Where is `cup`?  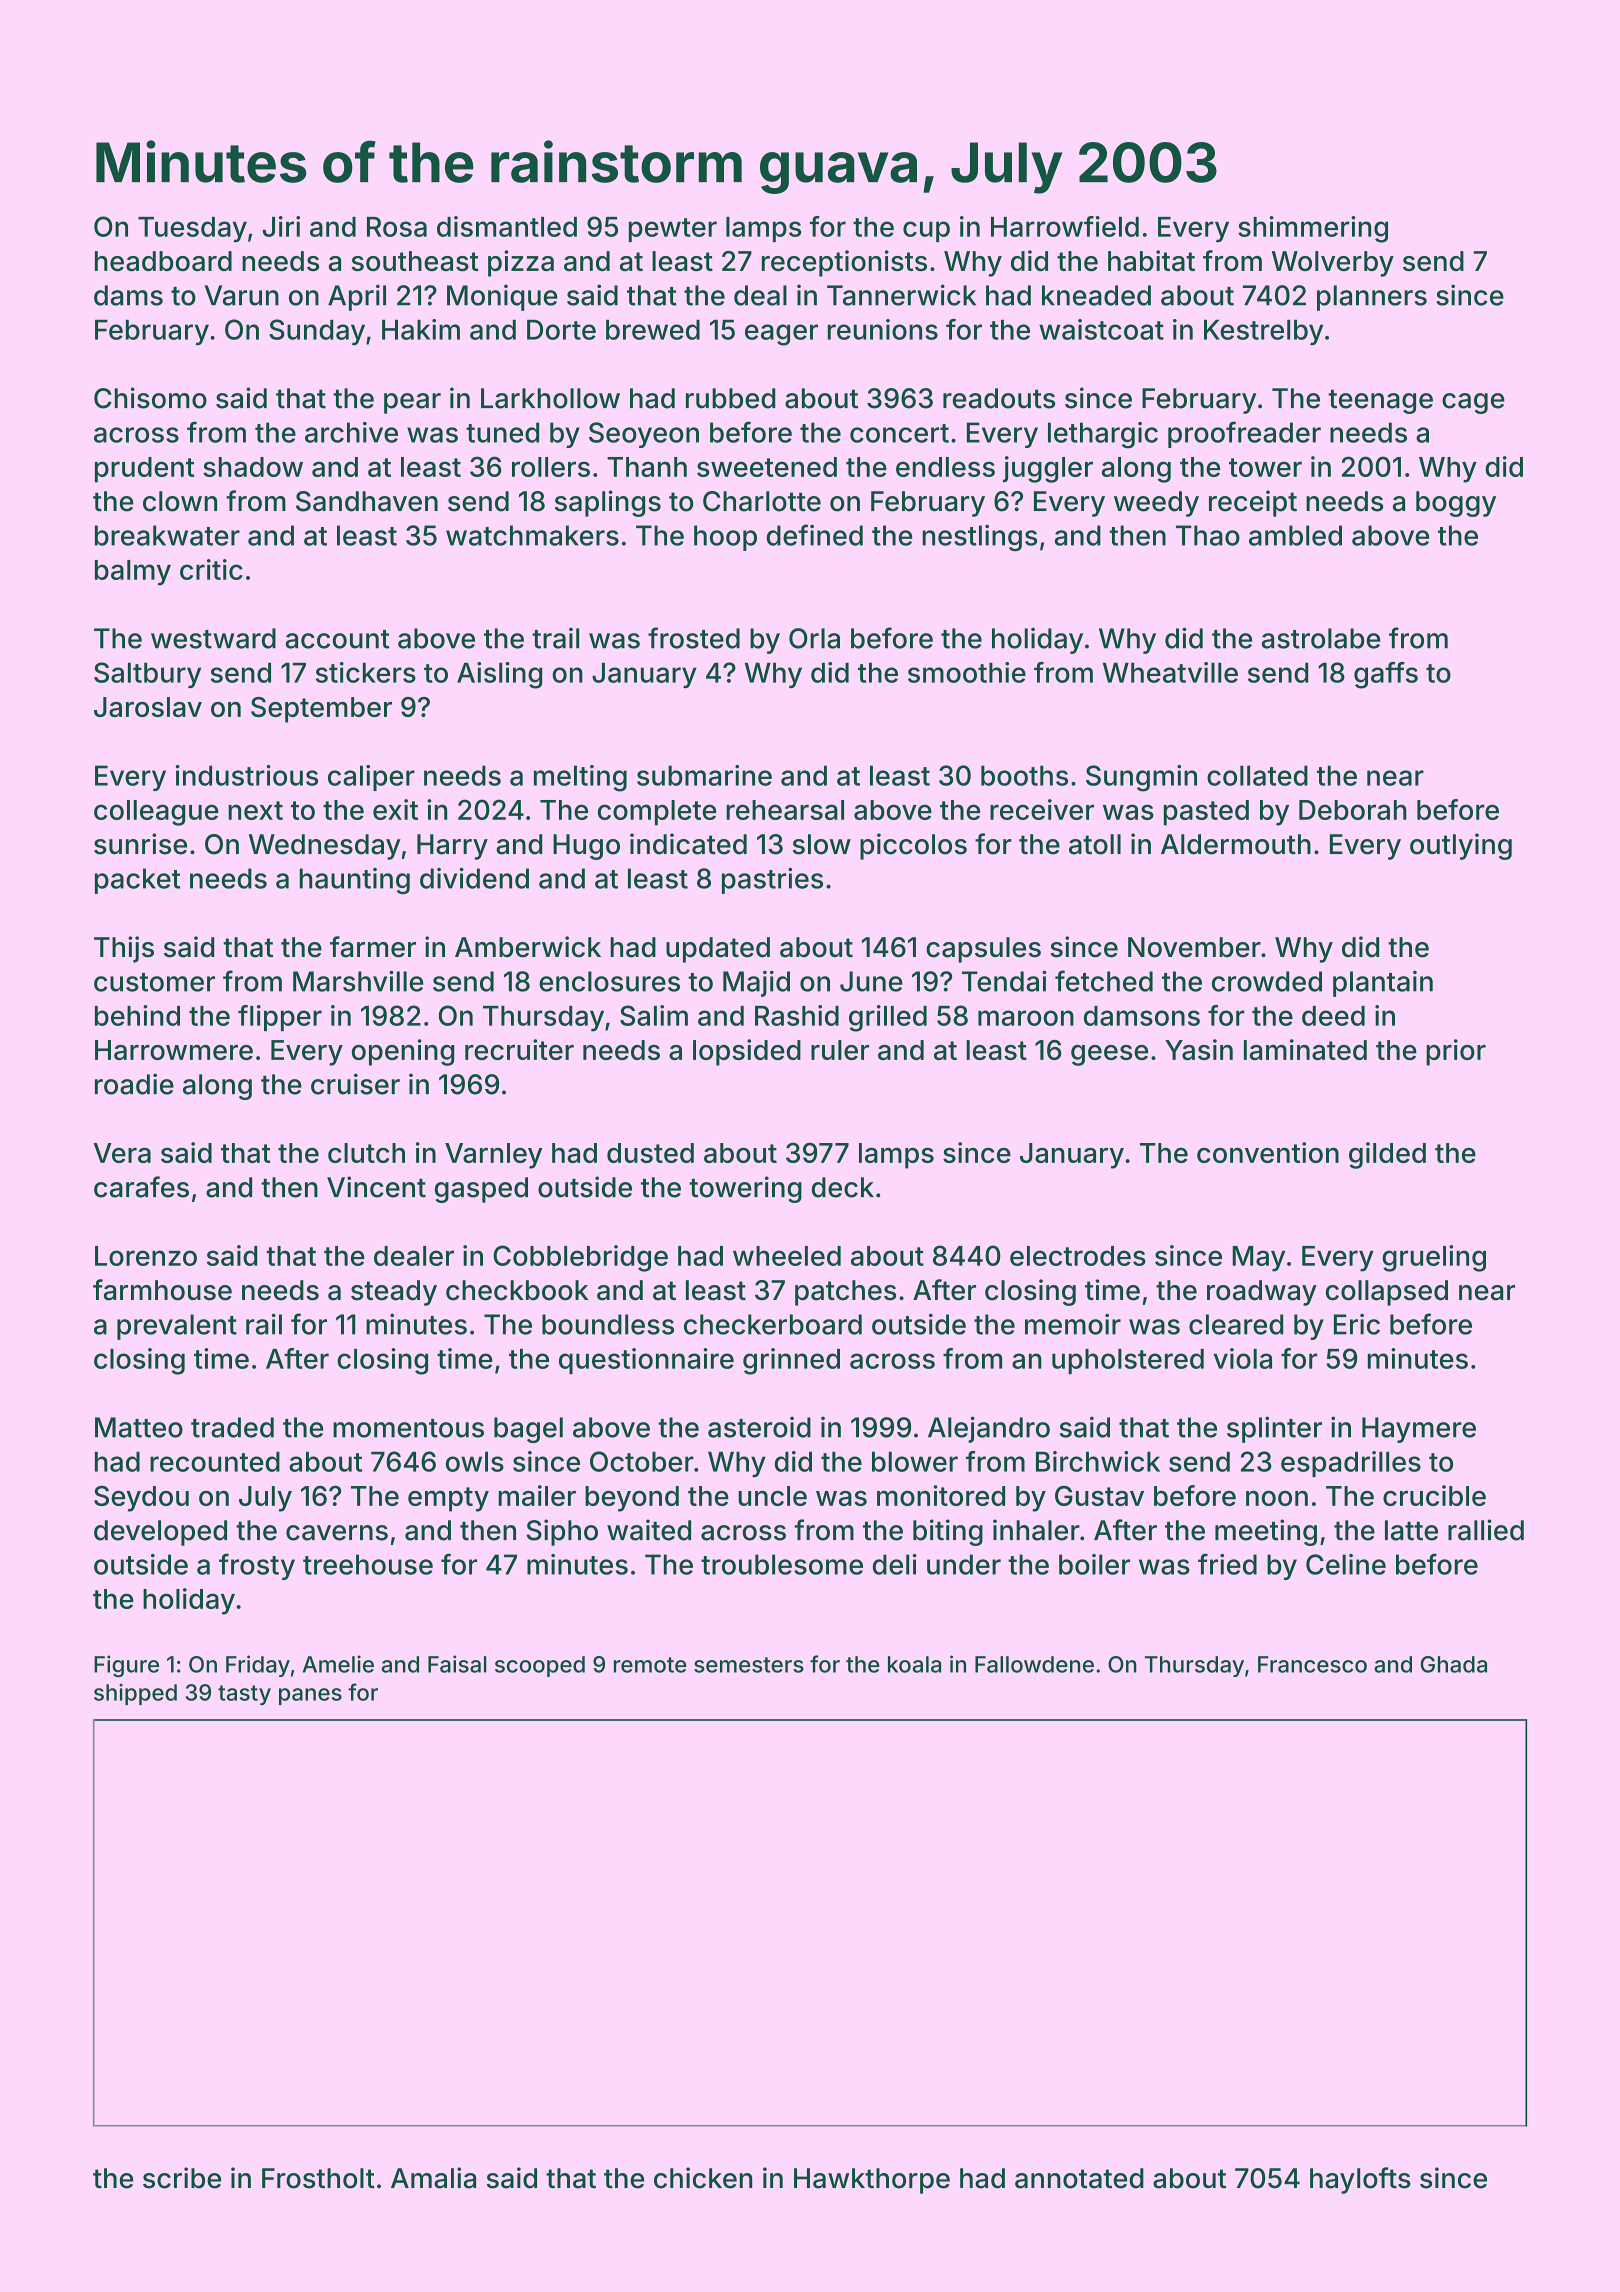
cup is located at coordinates (926, 231).
